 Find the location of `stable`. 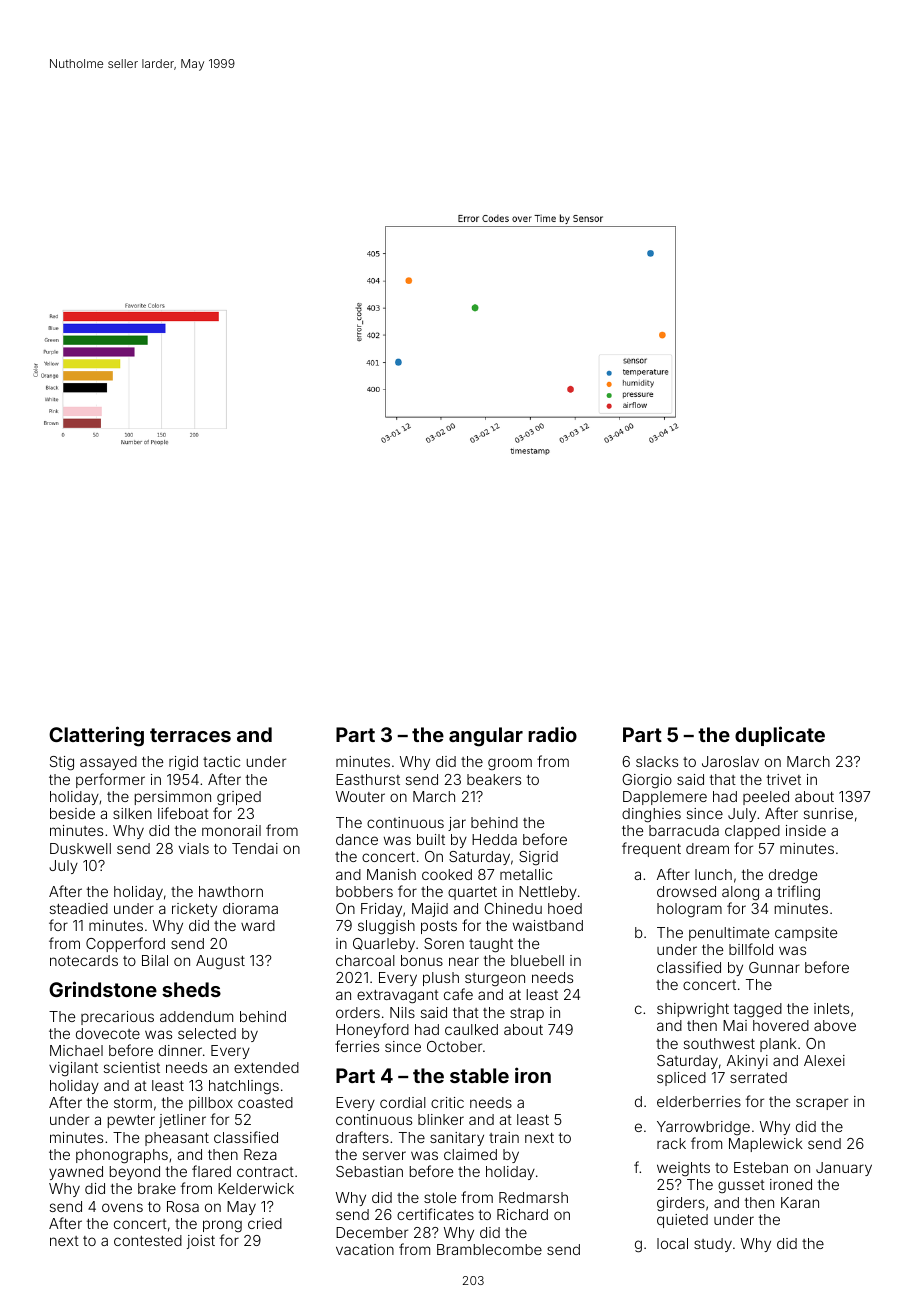

stable is located at coordinates (479, 1075).
